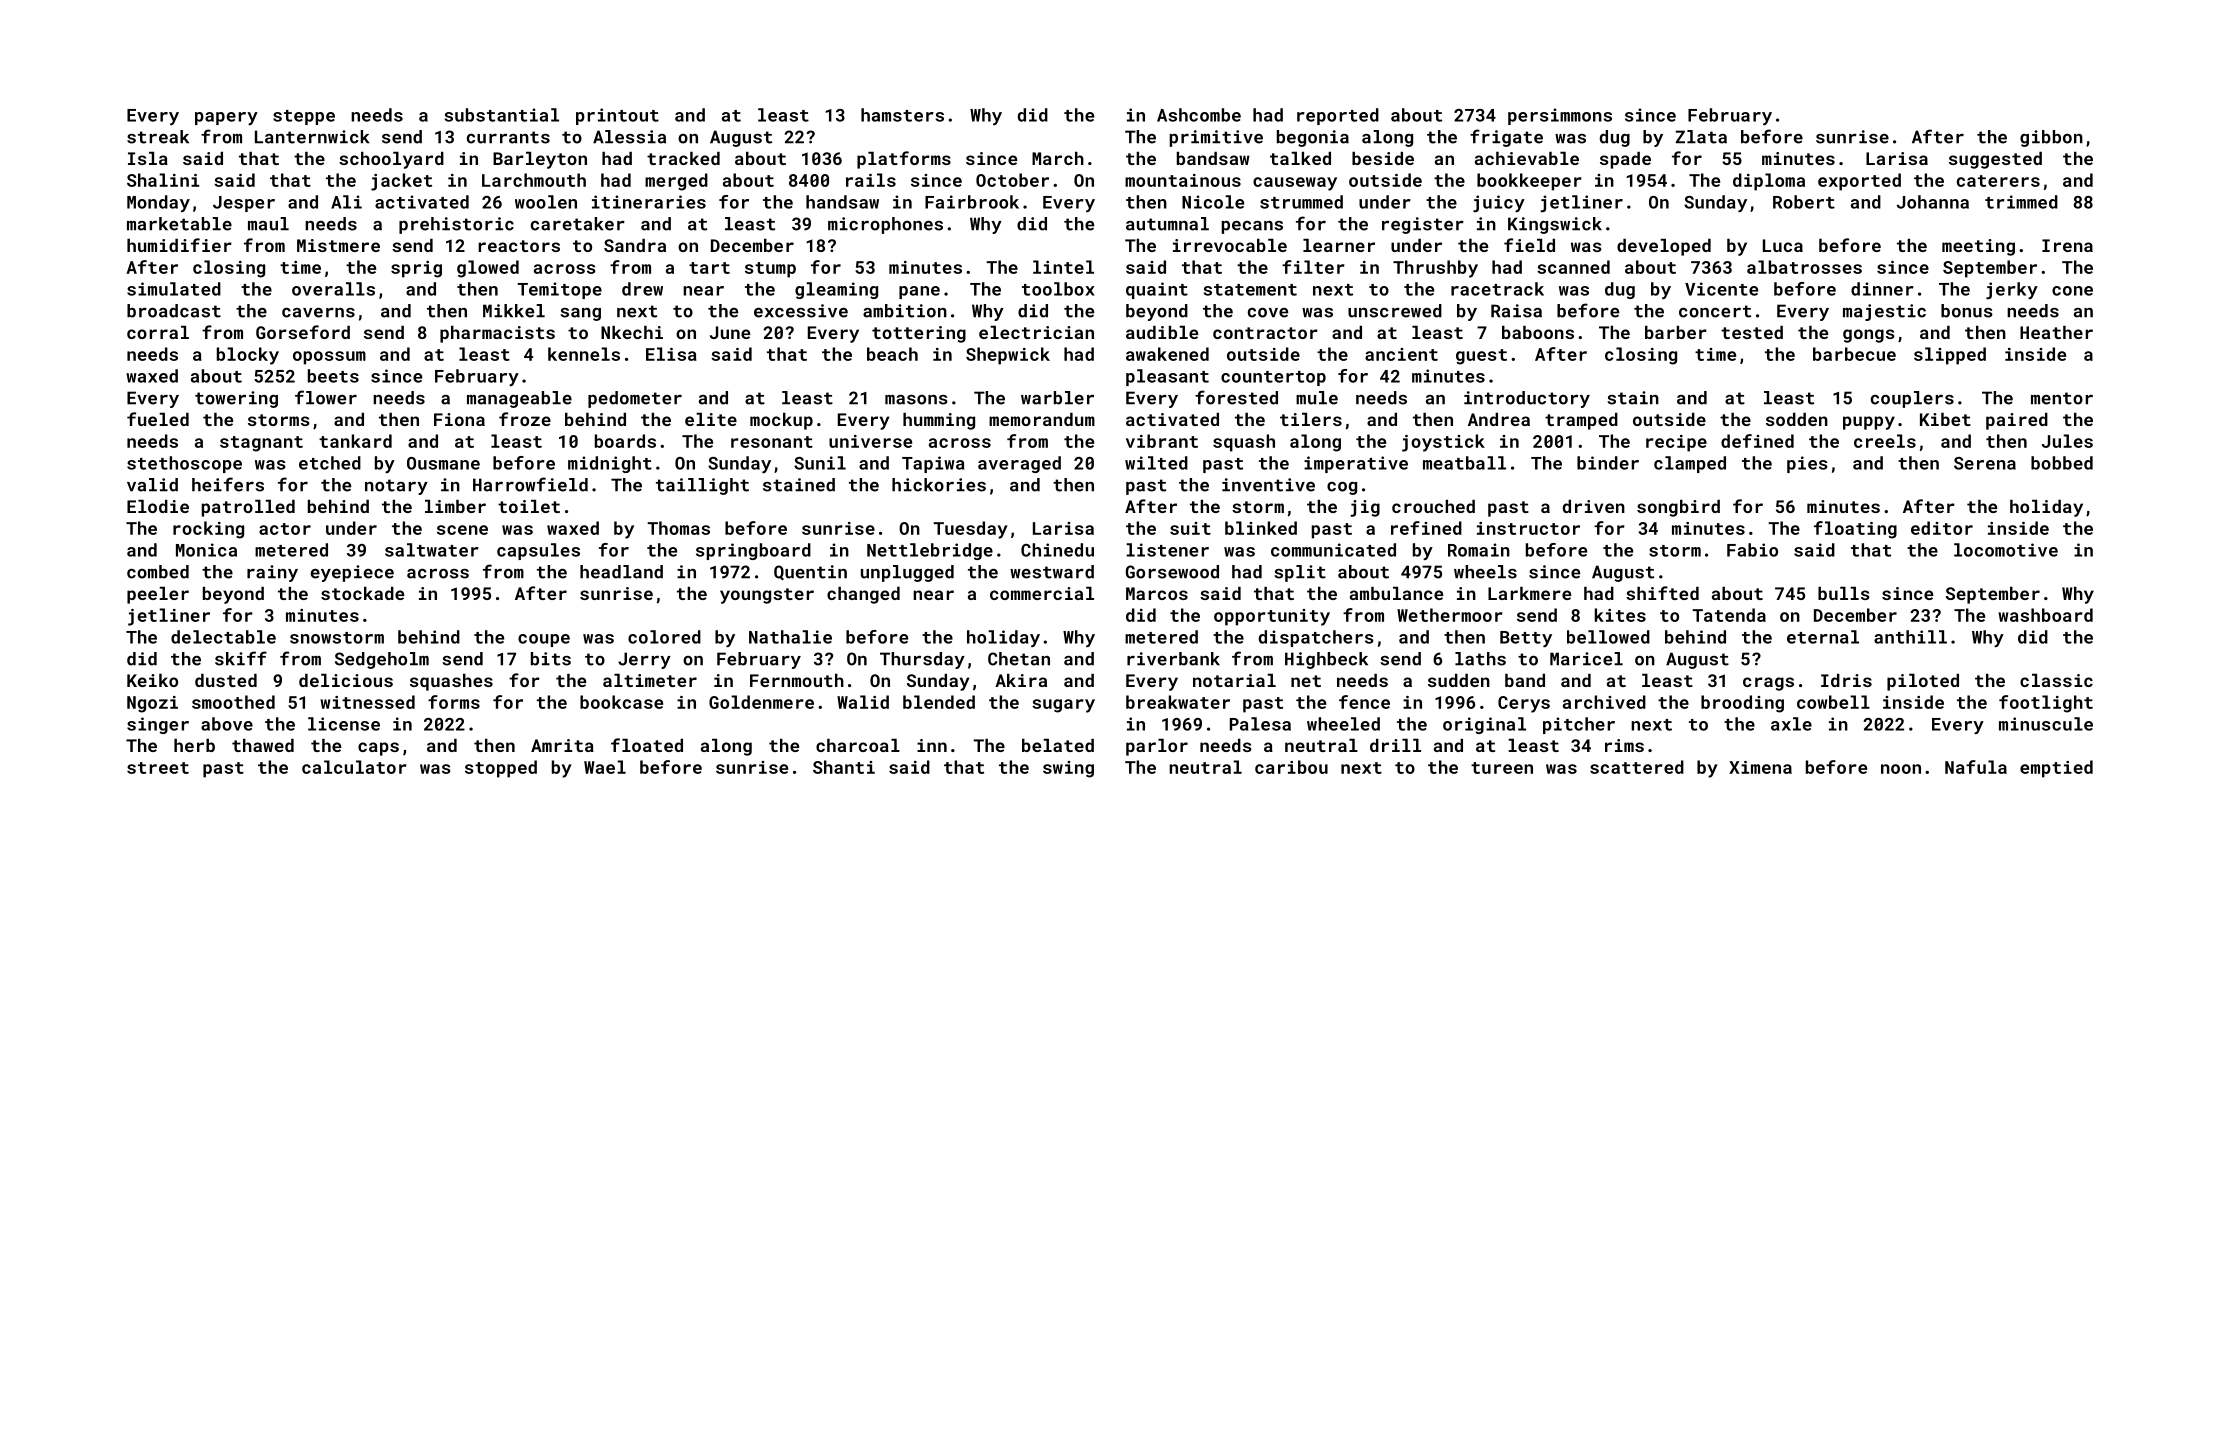  I want to click on Nafula, so click(1976, 767).
